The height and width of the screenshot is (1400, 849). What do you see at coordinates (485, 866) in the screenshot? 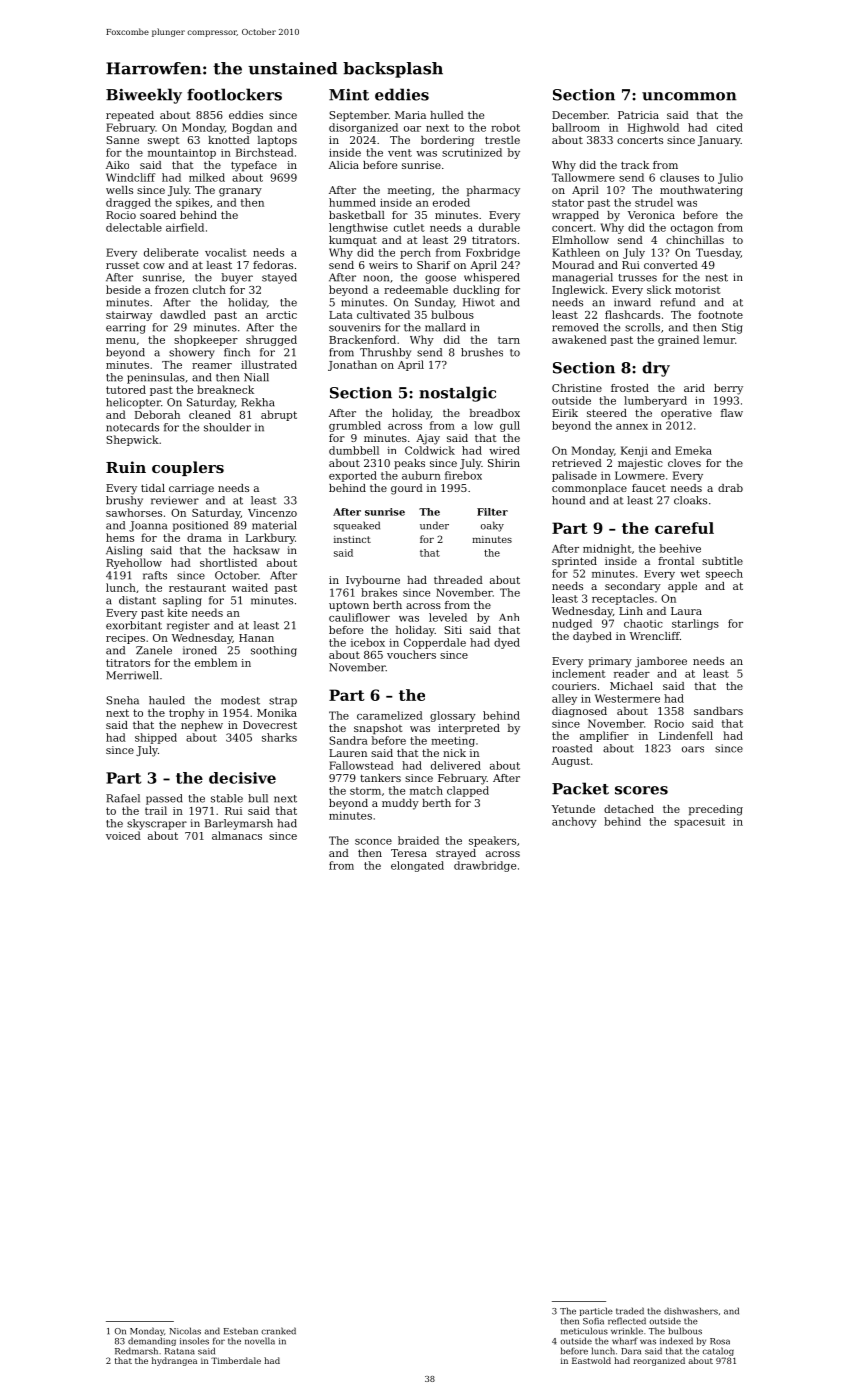
I see `drawbridge` at bounding box center [485, 866].
